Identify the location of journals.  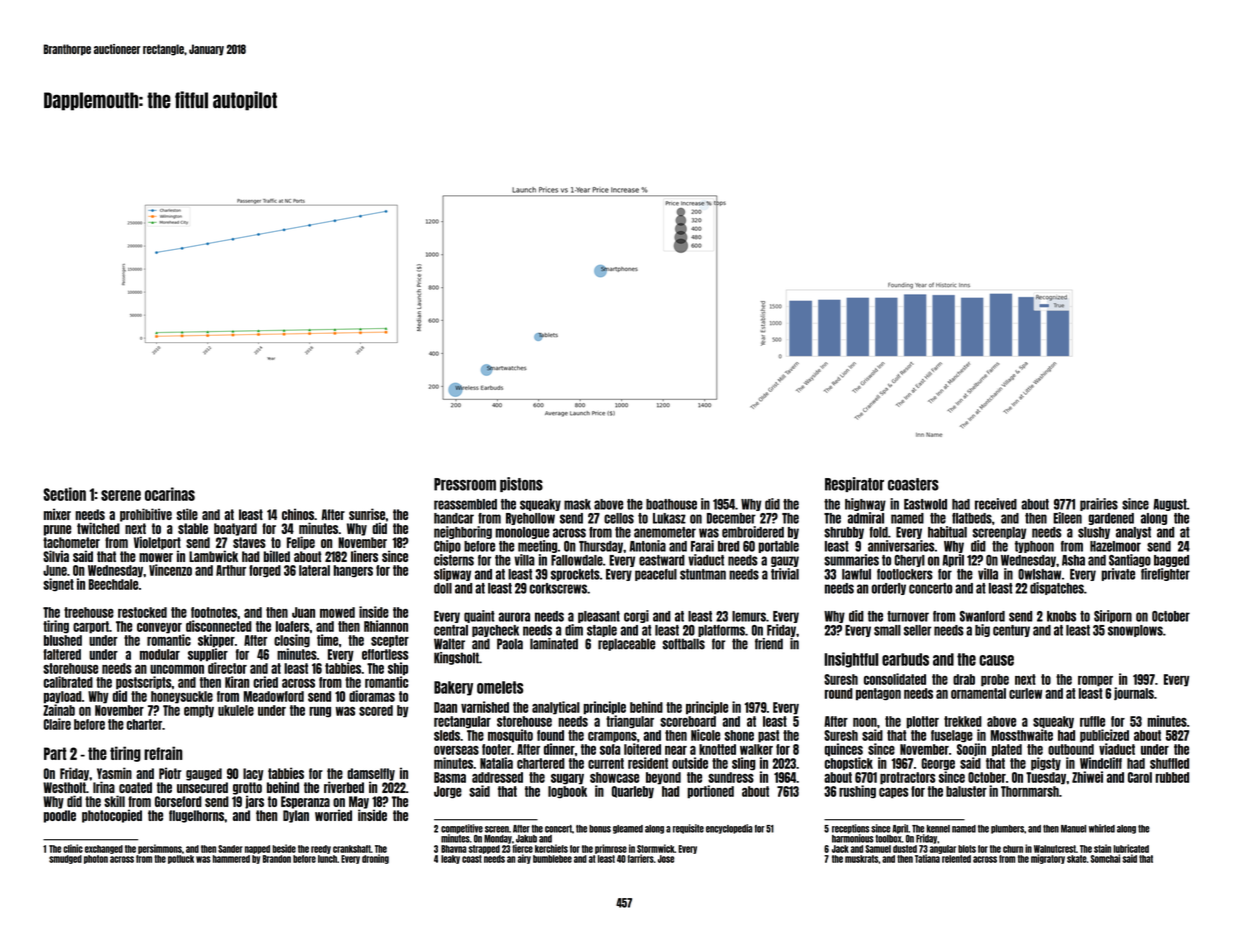
(1134, 693).
